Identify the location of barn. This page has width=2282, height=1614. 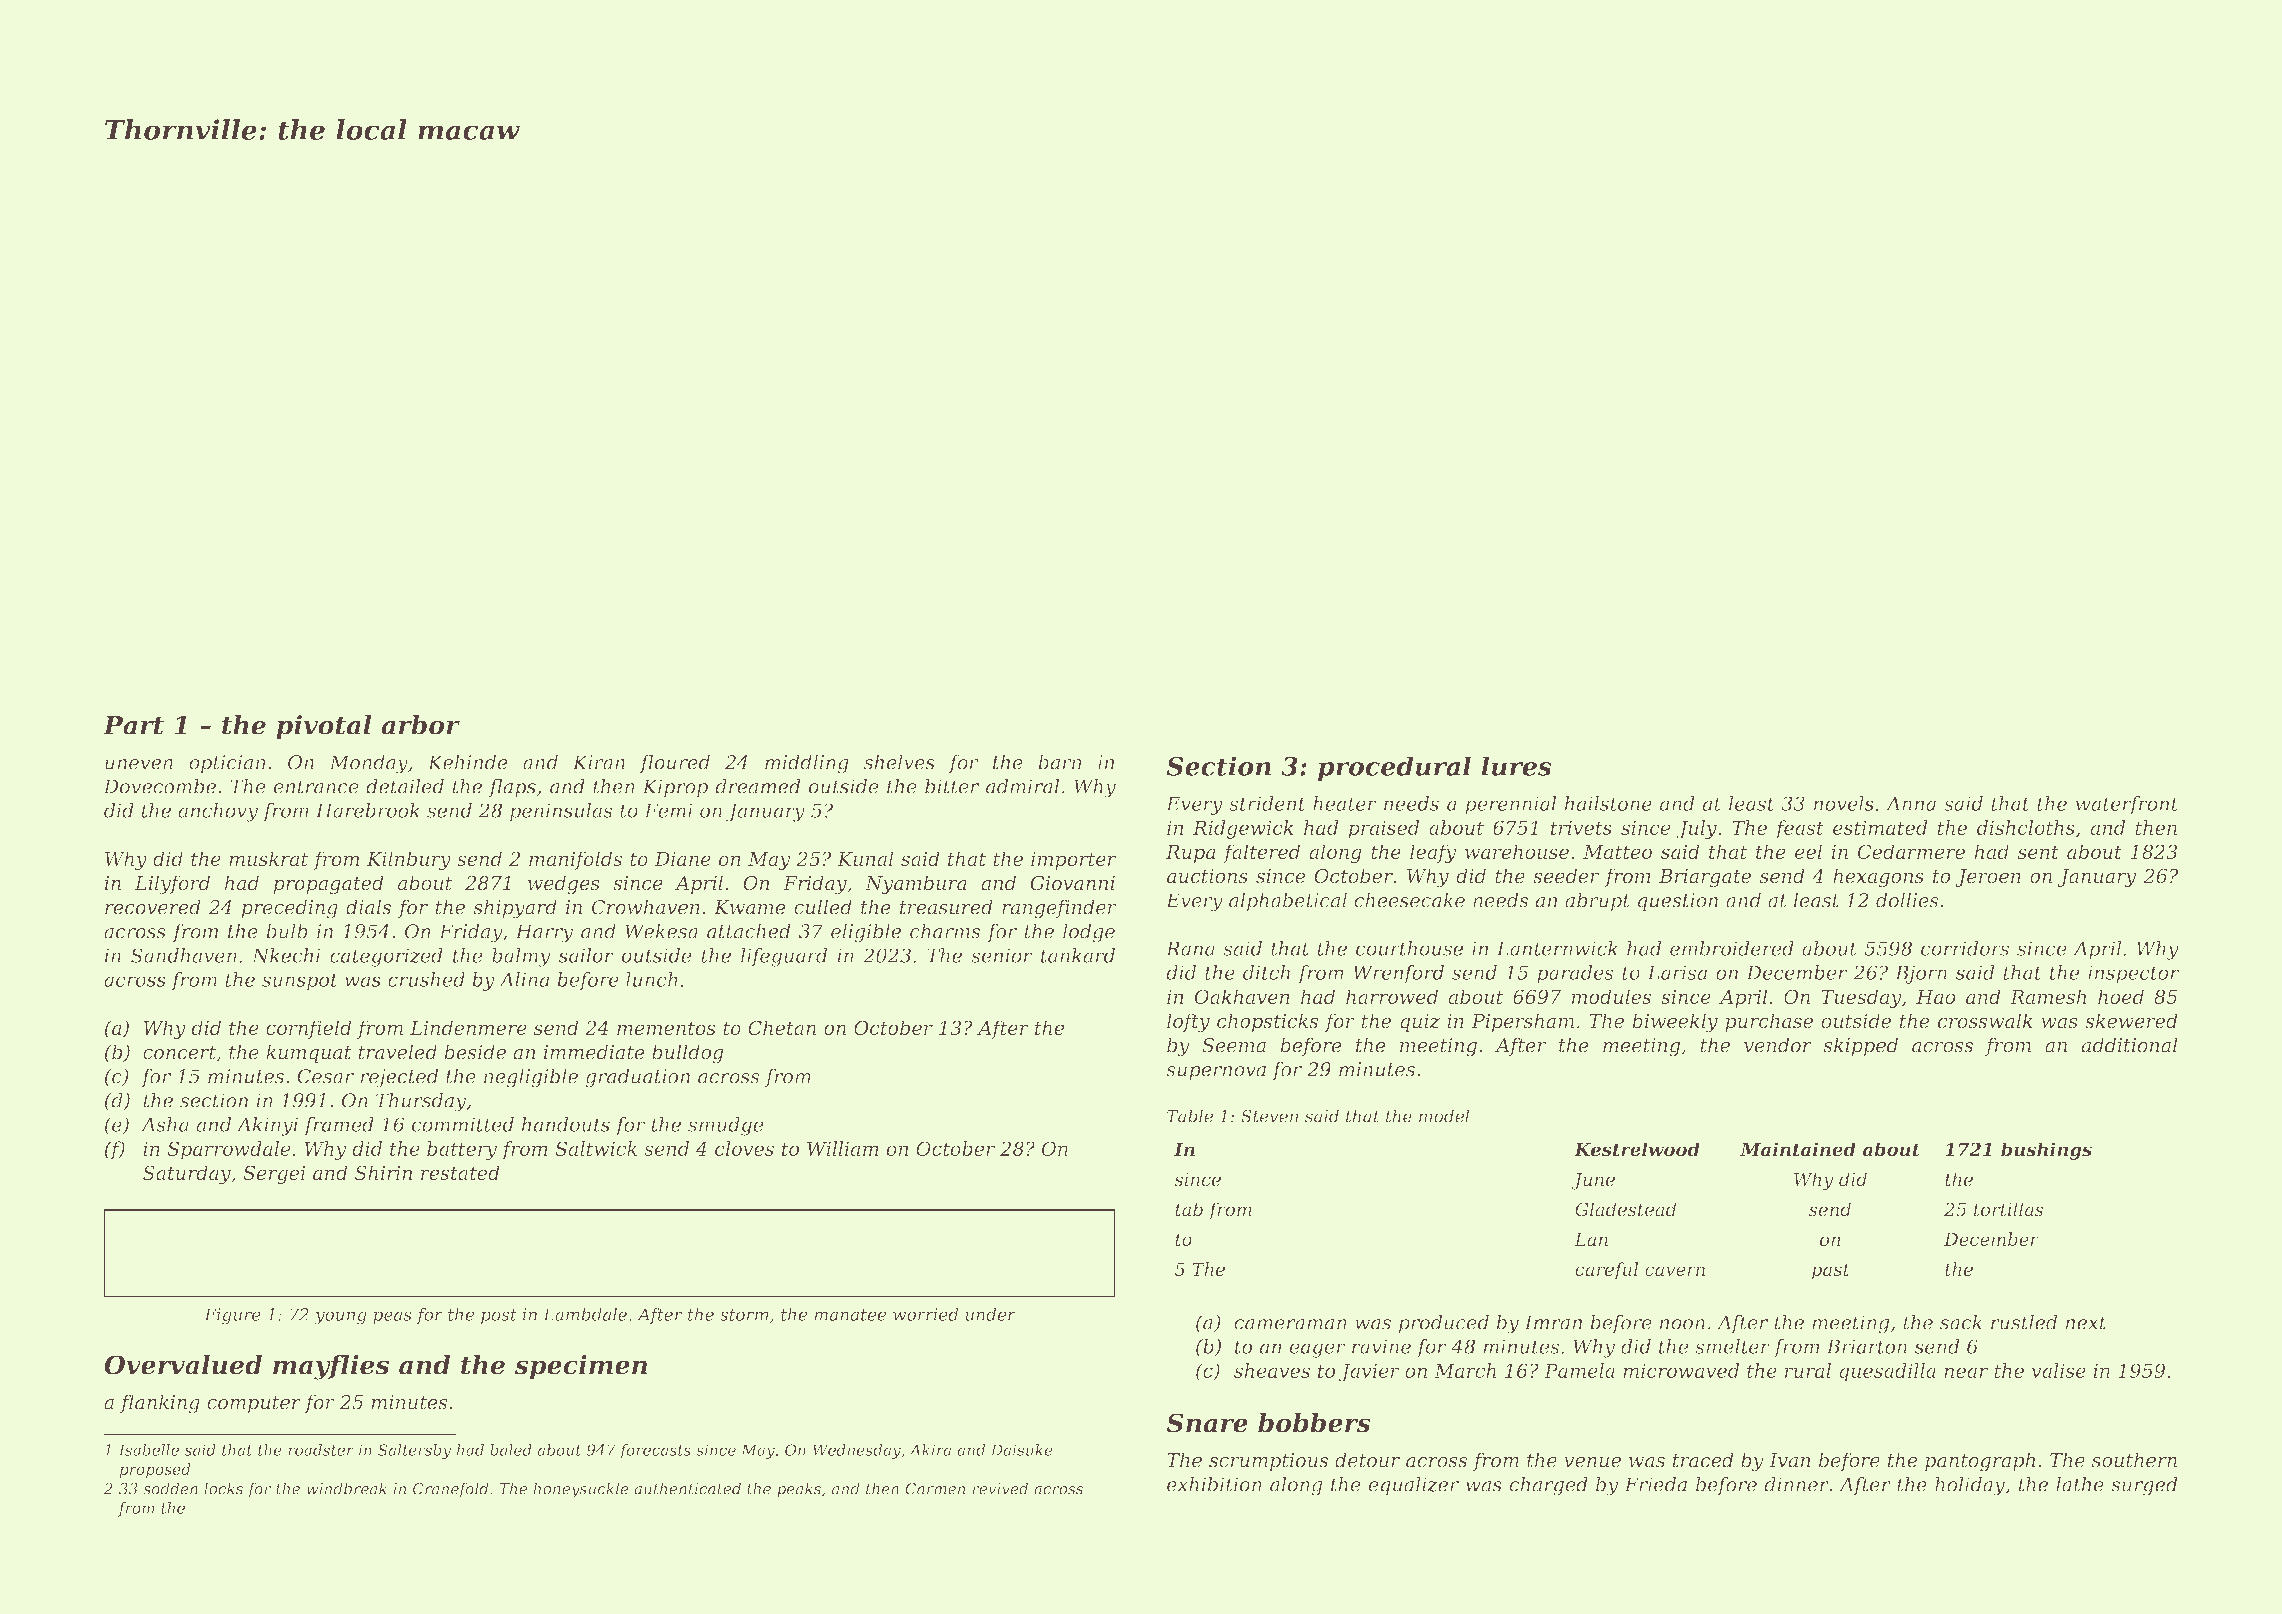
(1059, 762).
